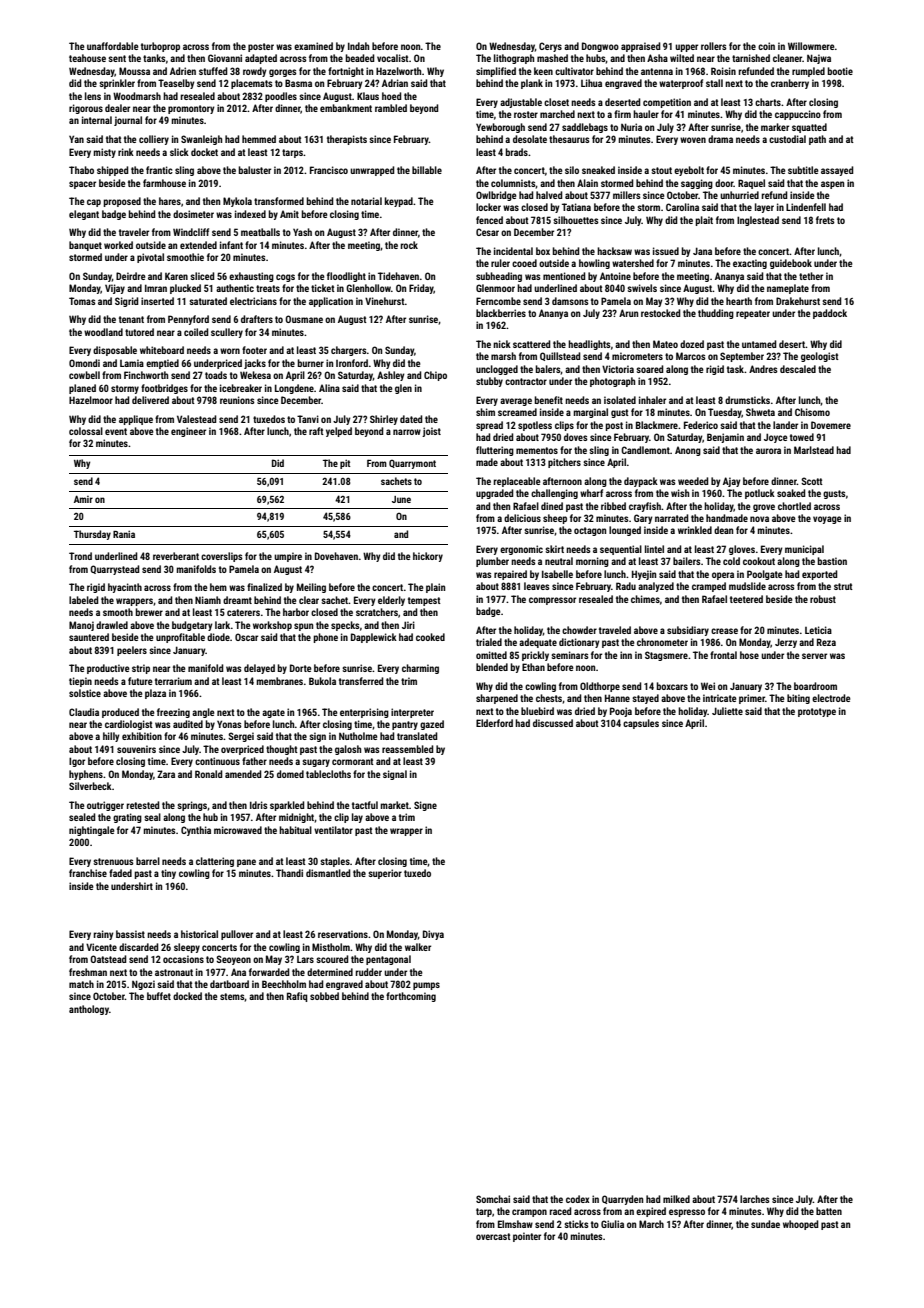 Image resolution: width=924 pixels, height=1308 pixels. I want to click on stems, so click(232, 997).
